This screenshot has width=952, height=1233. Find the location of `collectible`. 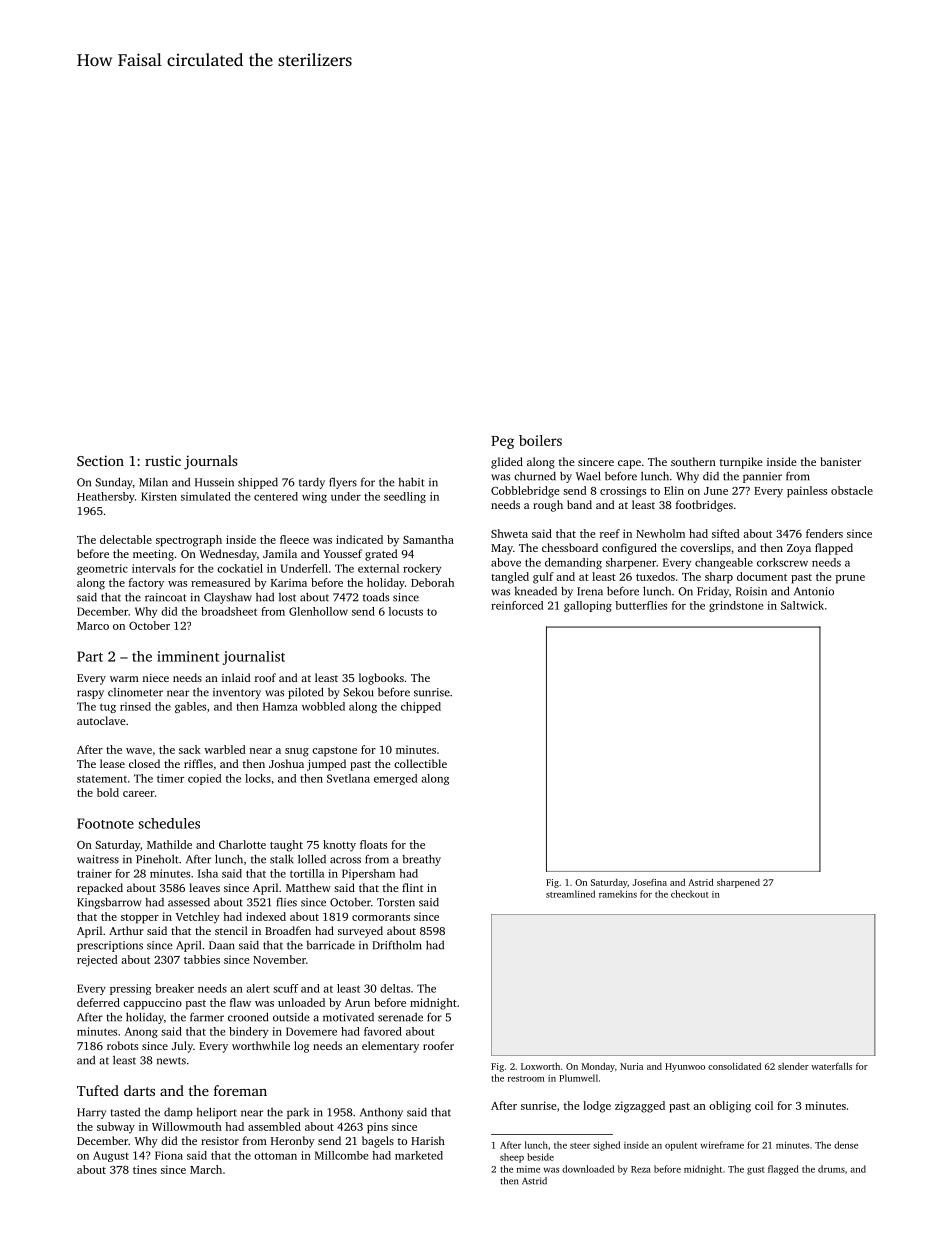

collectible is located at coordinates (420, 763).
